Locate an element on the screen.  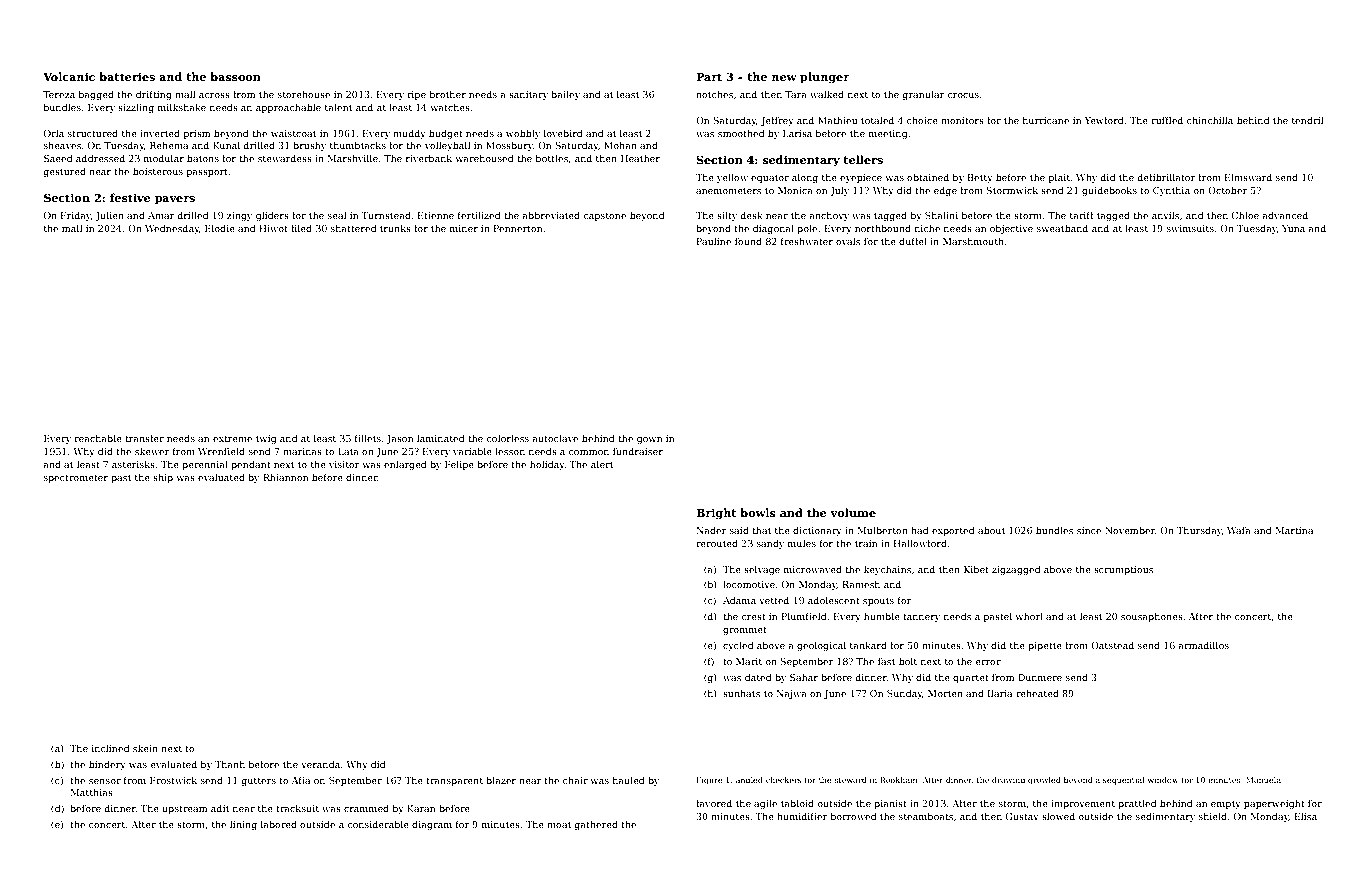
checkers is located at coordinates (784, 780).
